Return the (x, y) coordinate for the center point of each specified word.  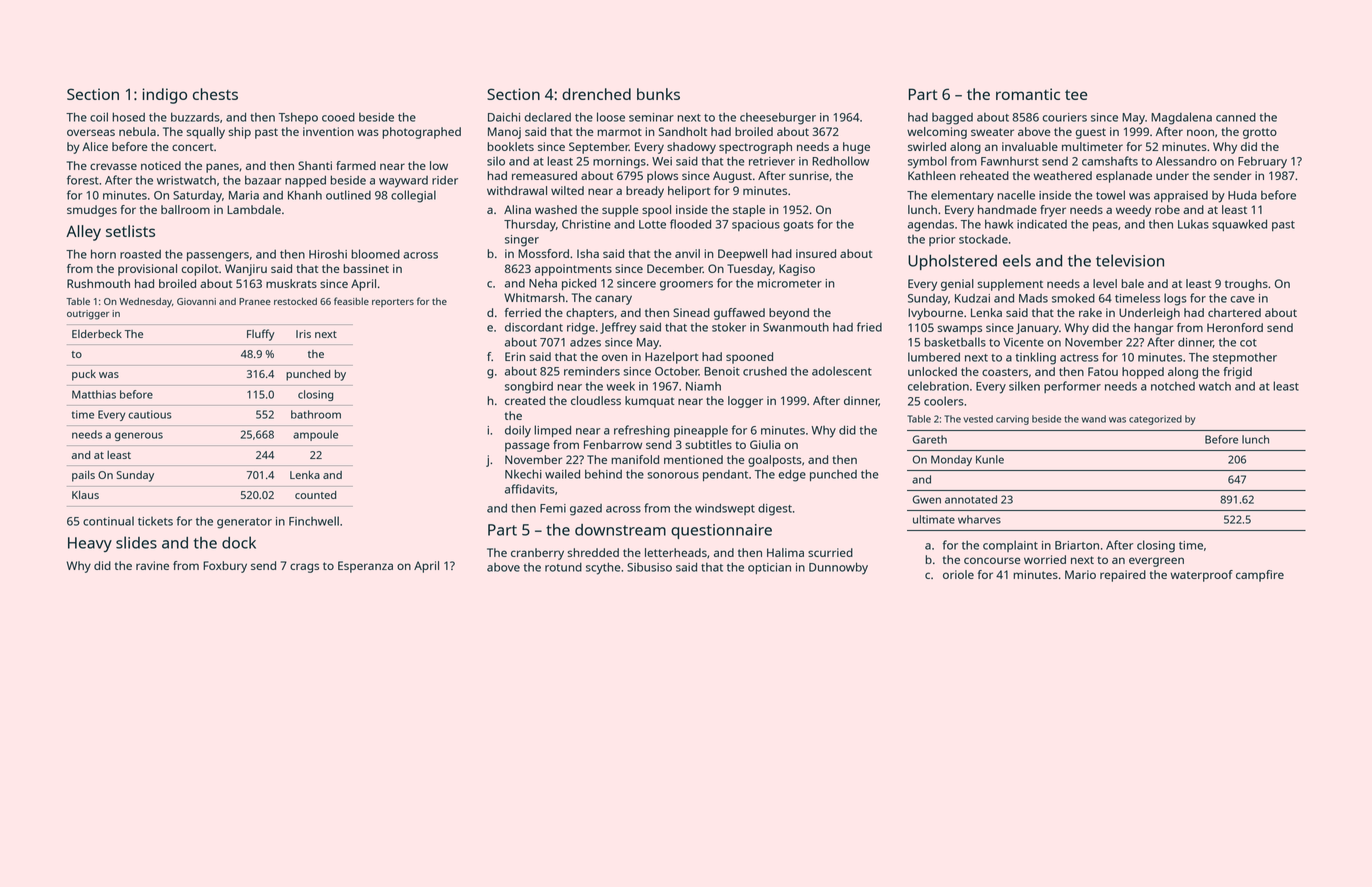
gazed (586, 510)
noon (1200, 132)
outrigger (88, 315)
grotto (1260, 133)
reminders (592, 371)
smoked (1073, 298)
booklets (510, 146)
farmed (356, 165)
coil (99, 117)
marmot (619, 132)
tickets (155, 521)
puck (84, 375)
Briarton (1077, 545)
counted (315, 495)
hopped (1143, 373)
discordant (534, 327)
